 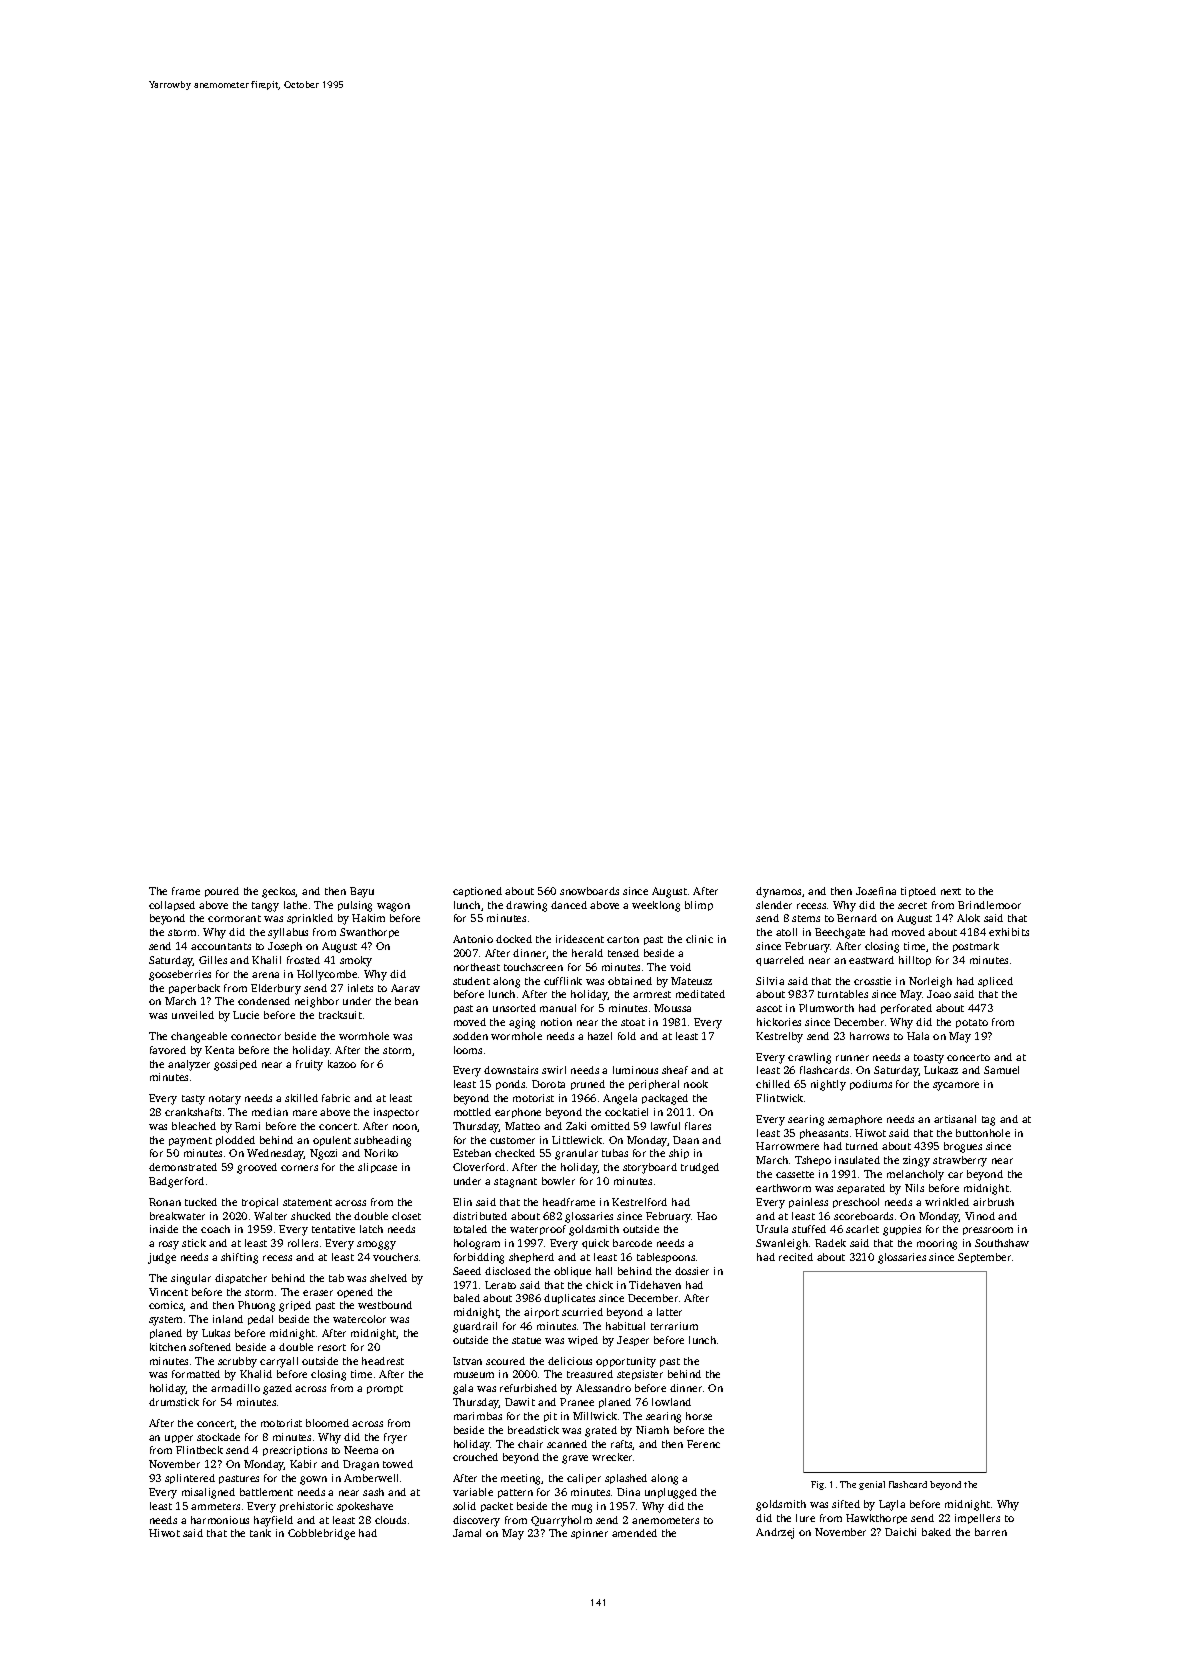 I want to click on connector, so click(x=256, y=1036).
